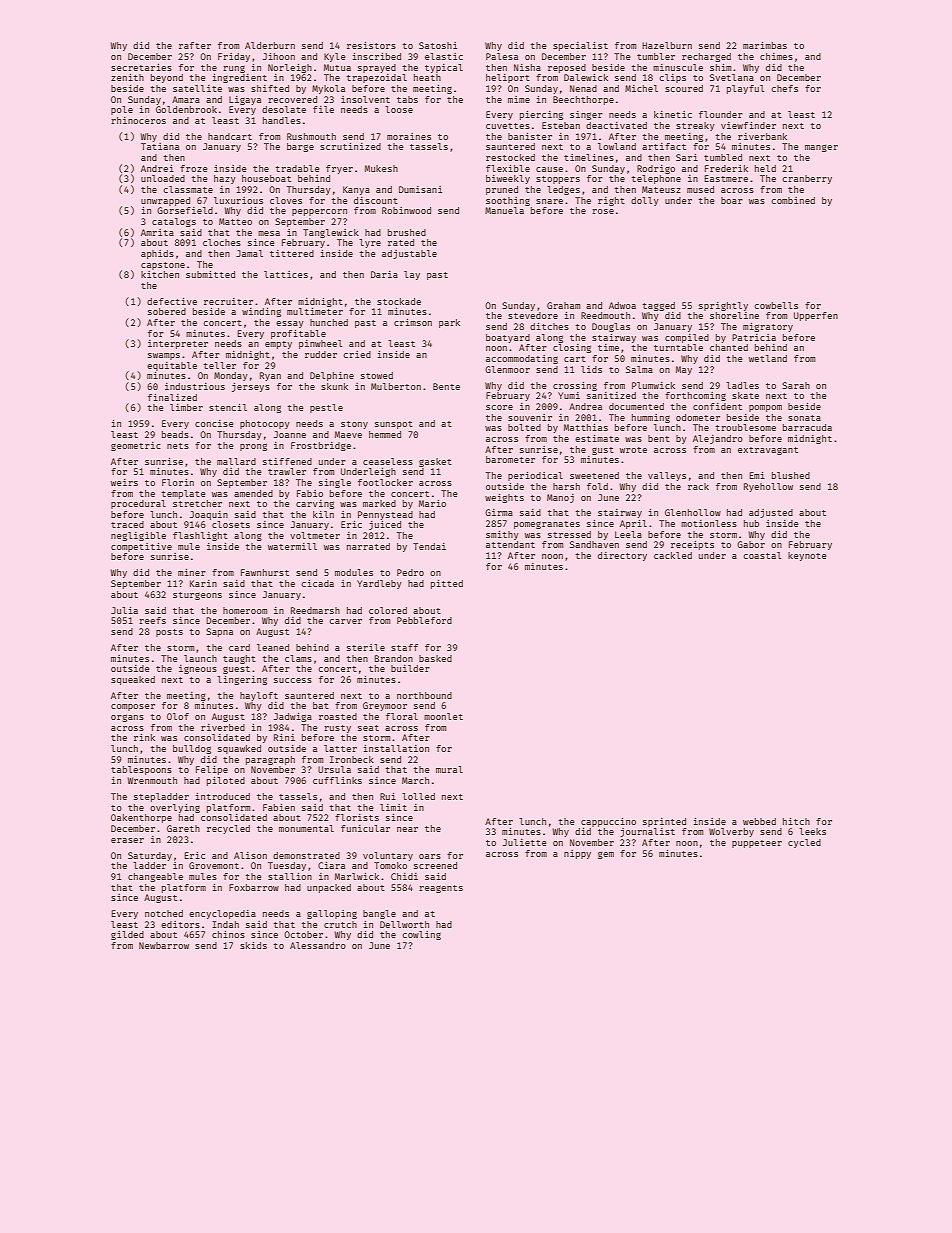  What do you see at coordinates (429, 546) in the page?
I see `Tendai` at bounding box center [429, 546].
